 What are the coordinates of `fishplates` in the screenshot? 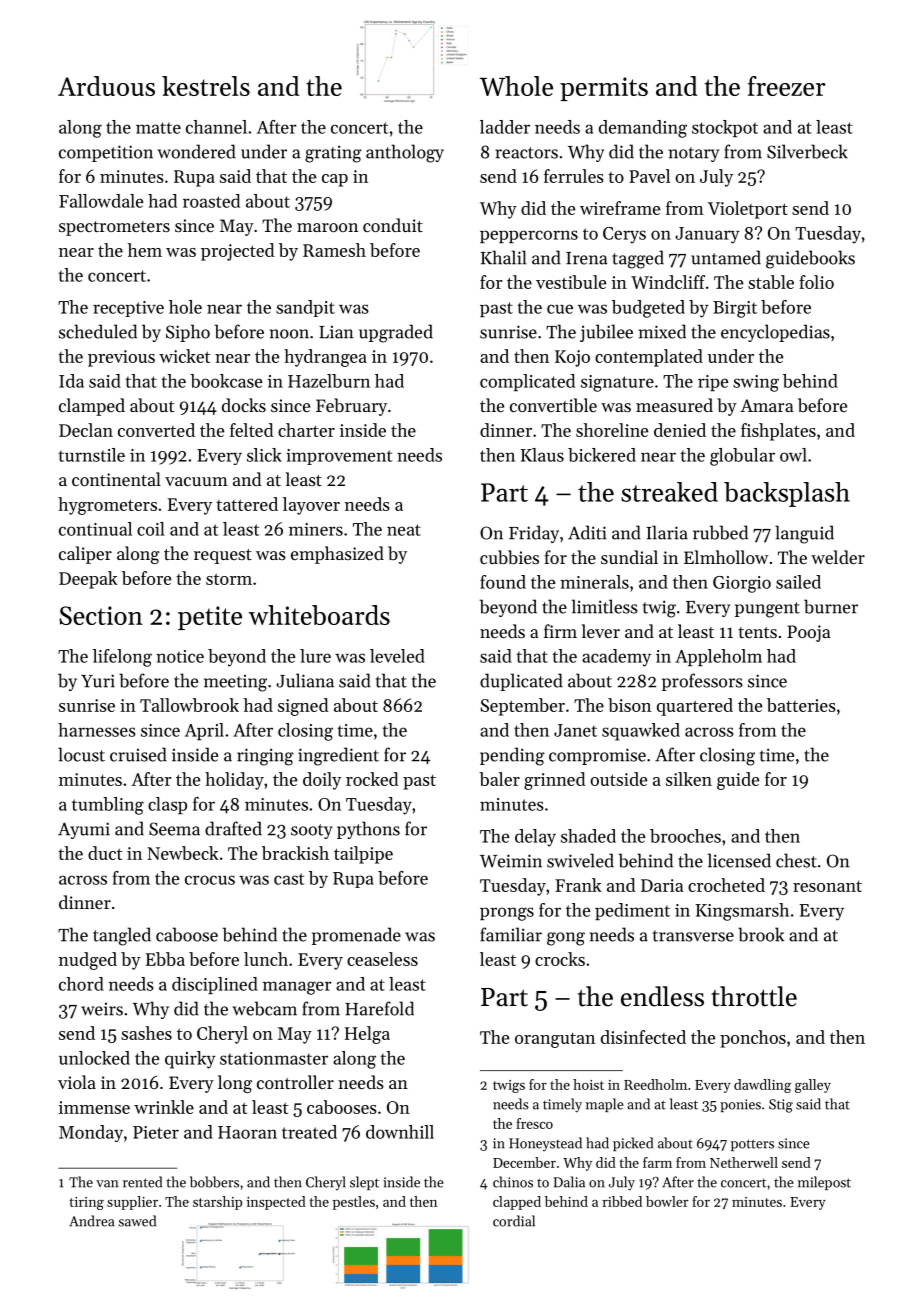 It's located at (778, 432).
